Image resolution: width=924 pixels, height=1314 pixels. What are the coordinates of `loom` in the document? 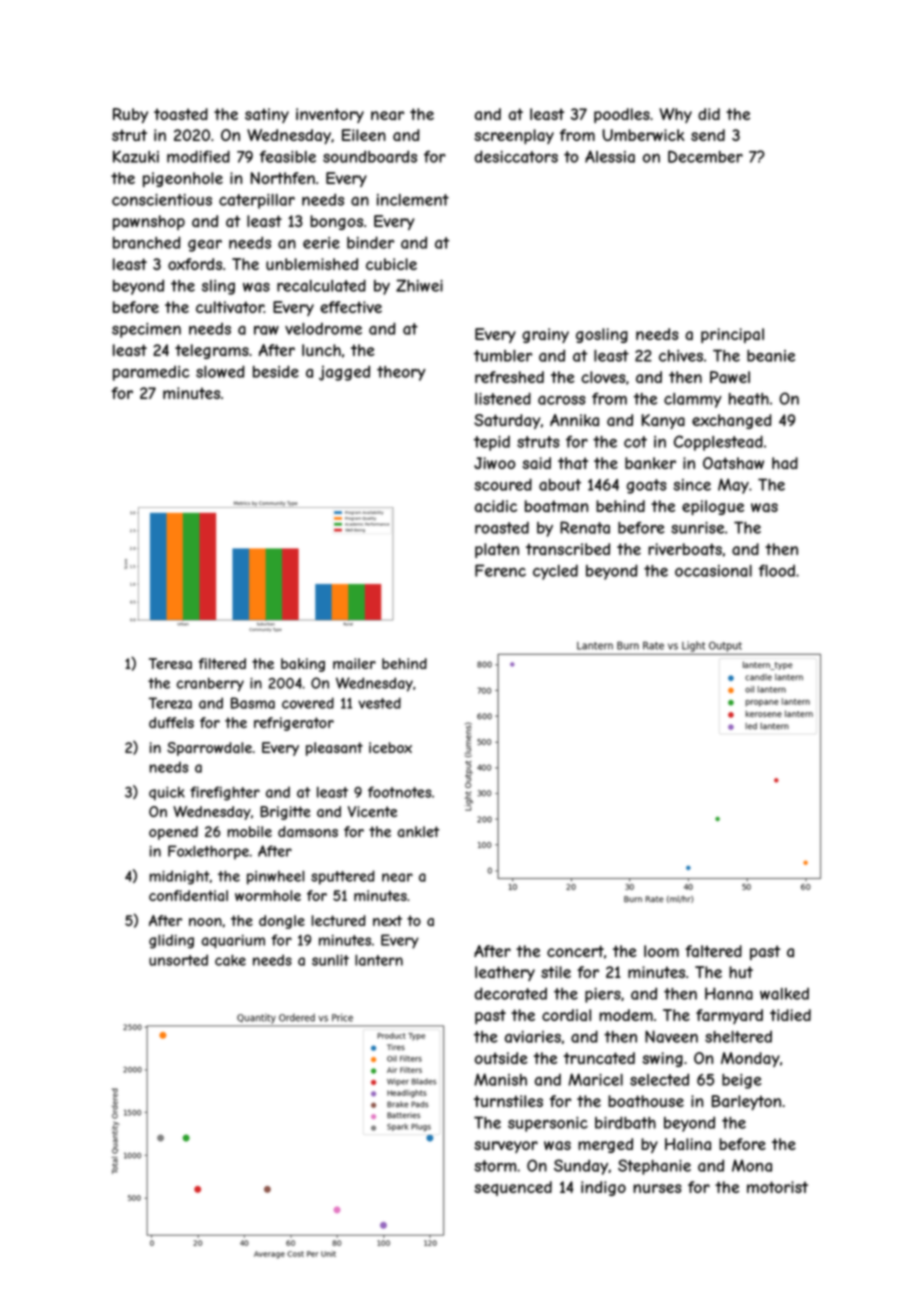 It's located at (661, 951).
